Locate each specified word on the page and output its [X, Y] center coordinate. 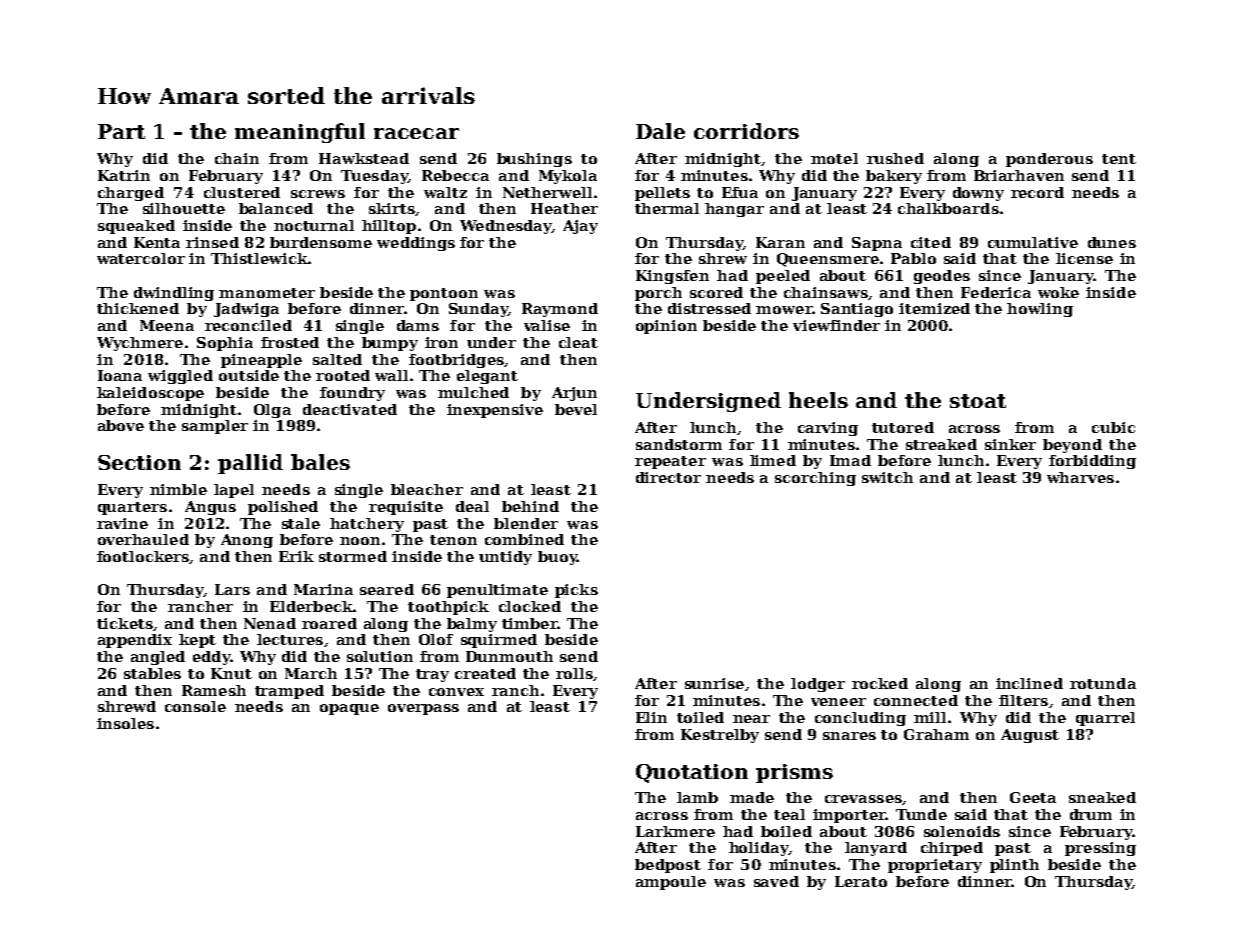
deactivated [350, 409]
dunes [1112, 242]
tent [1119, 159]
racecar [416, 133]
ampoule [671, 883]
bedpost [668, 866]
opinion [666, 327]
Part [121, 131]
